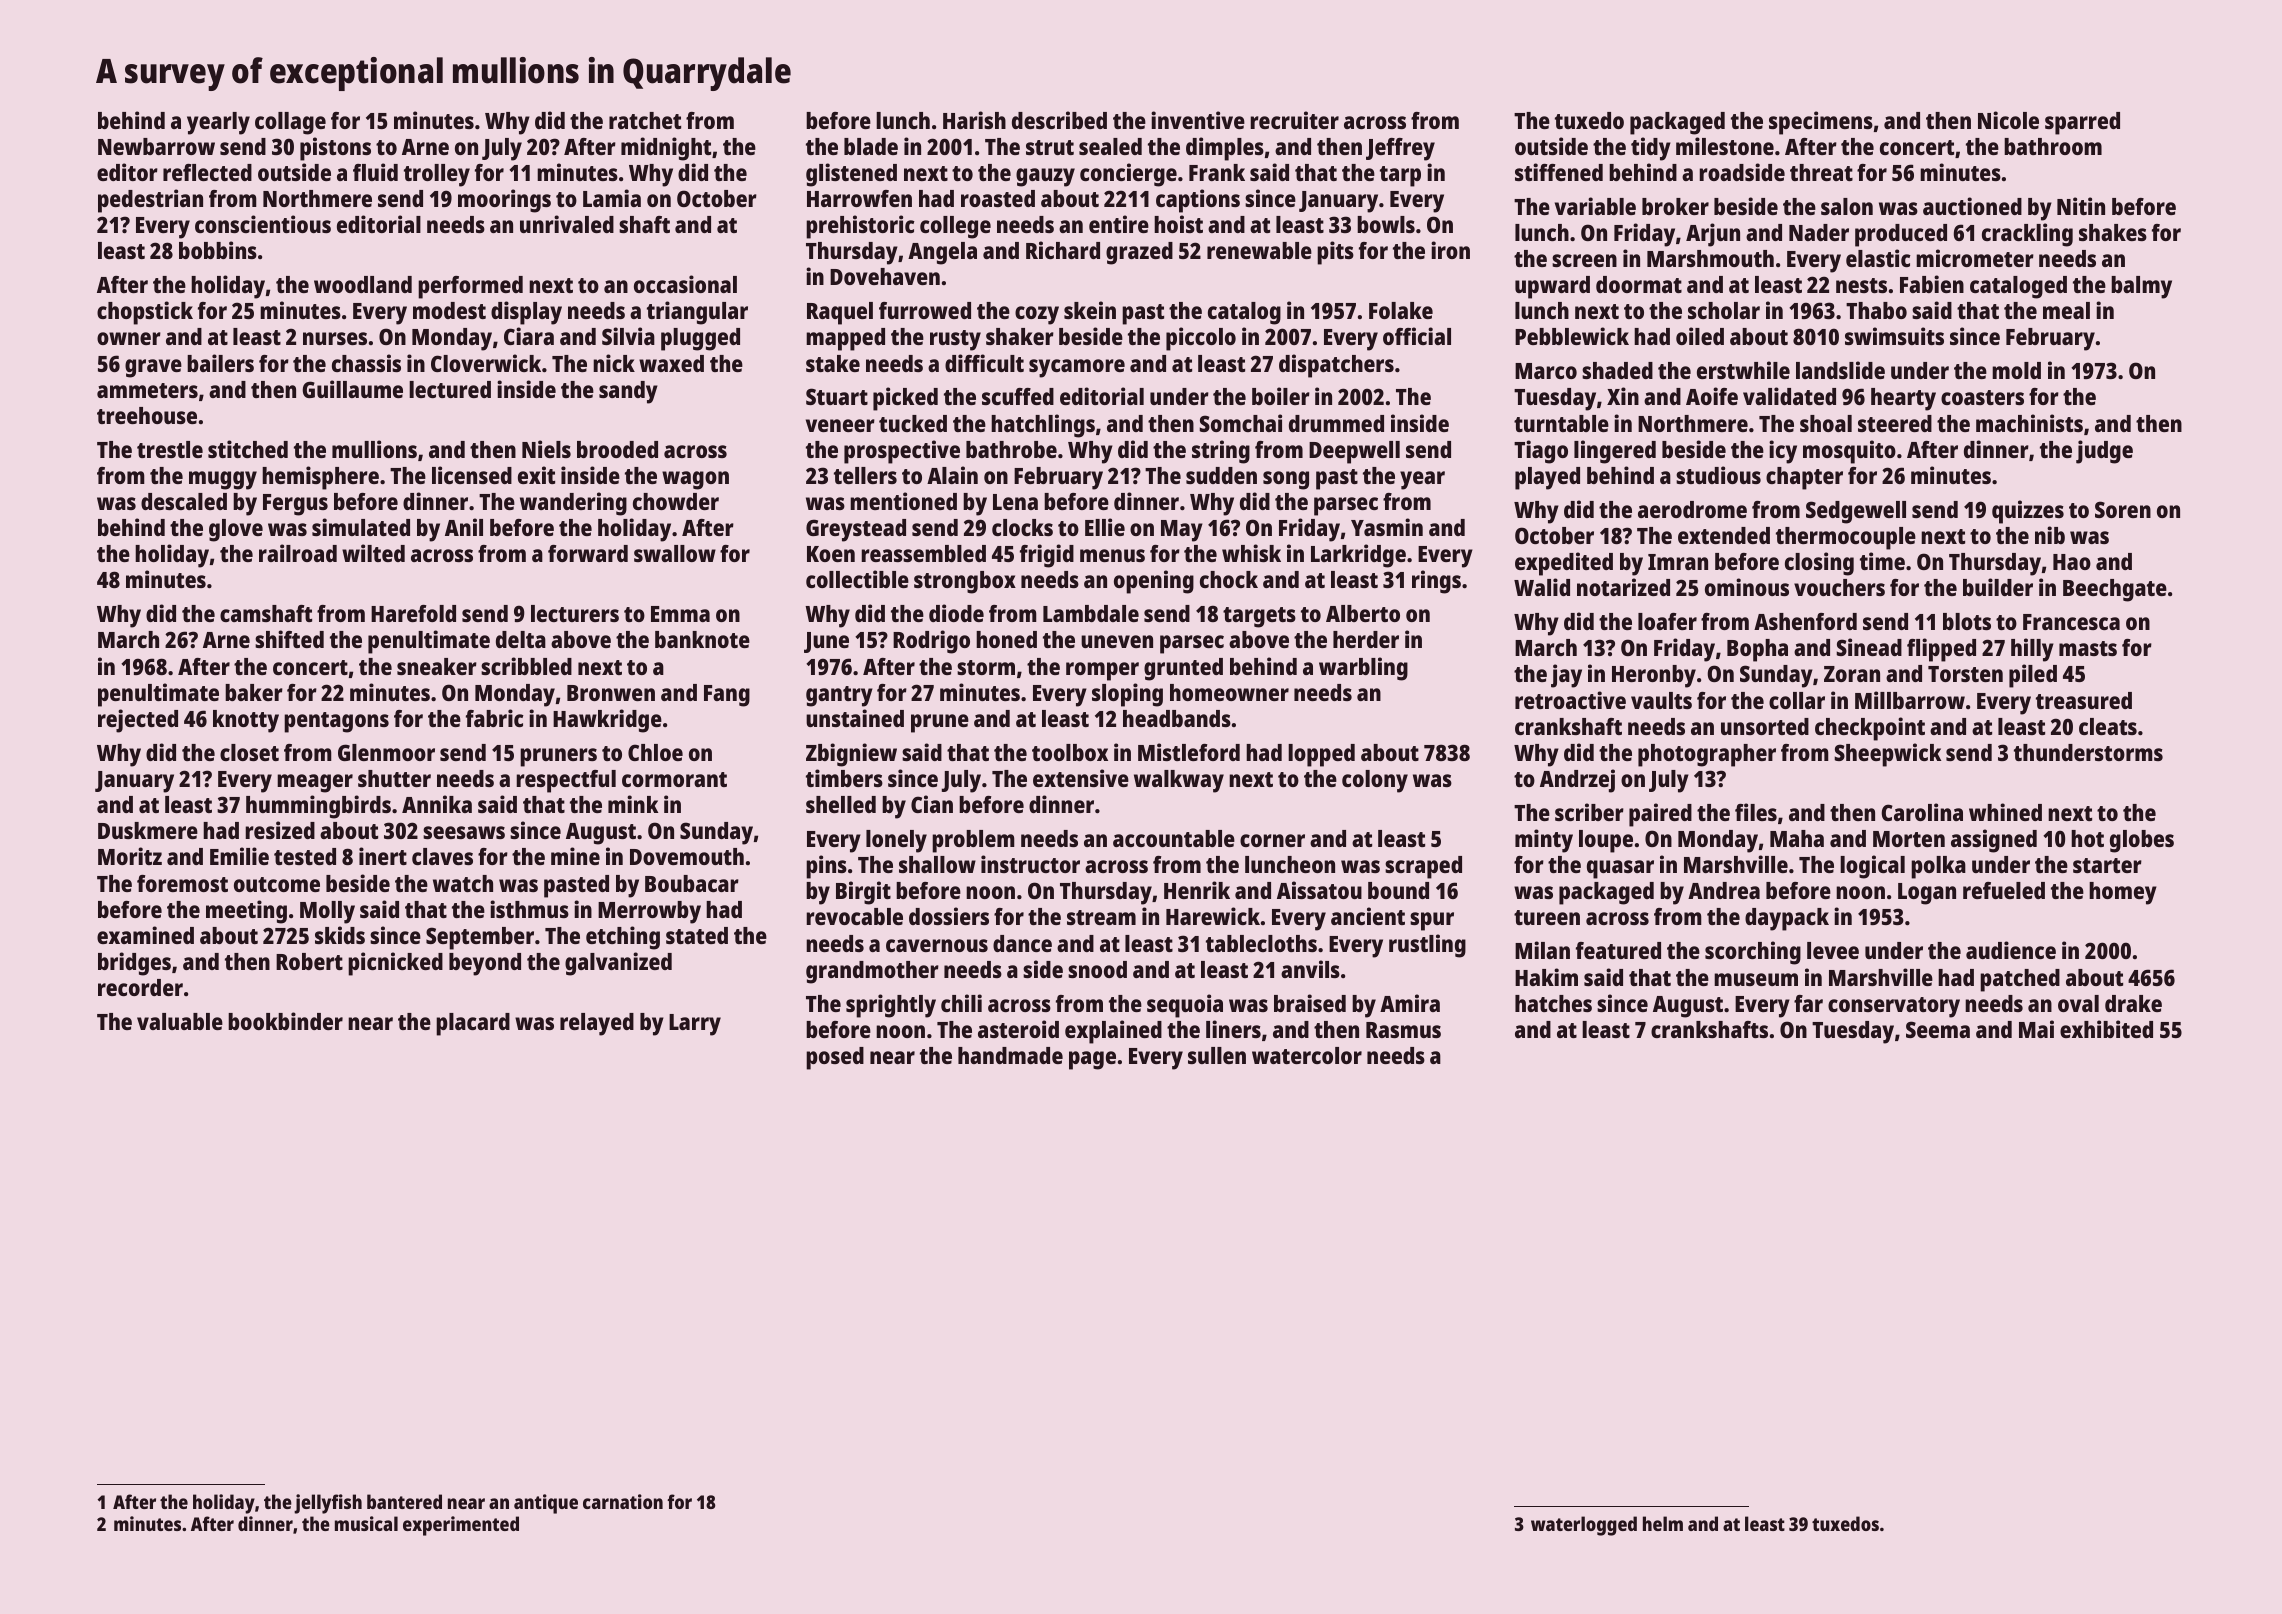  What do you see at coordinates (1403, 1030) in the screenshot?
I see `Rasmus` at bounding box center [1403, 1030].
